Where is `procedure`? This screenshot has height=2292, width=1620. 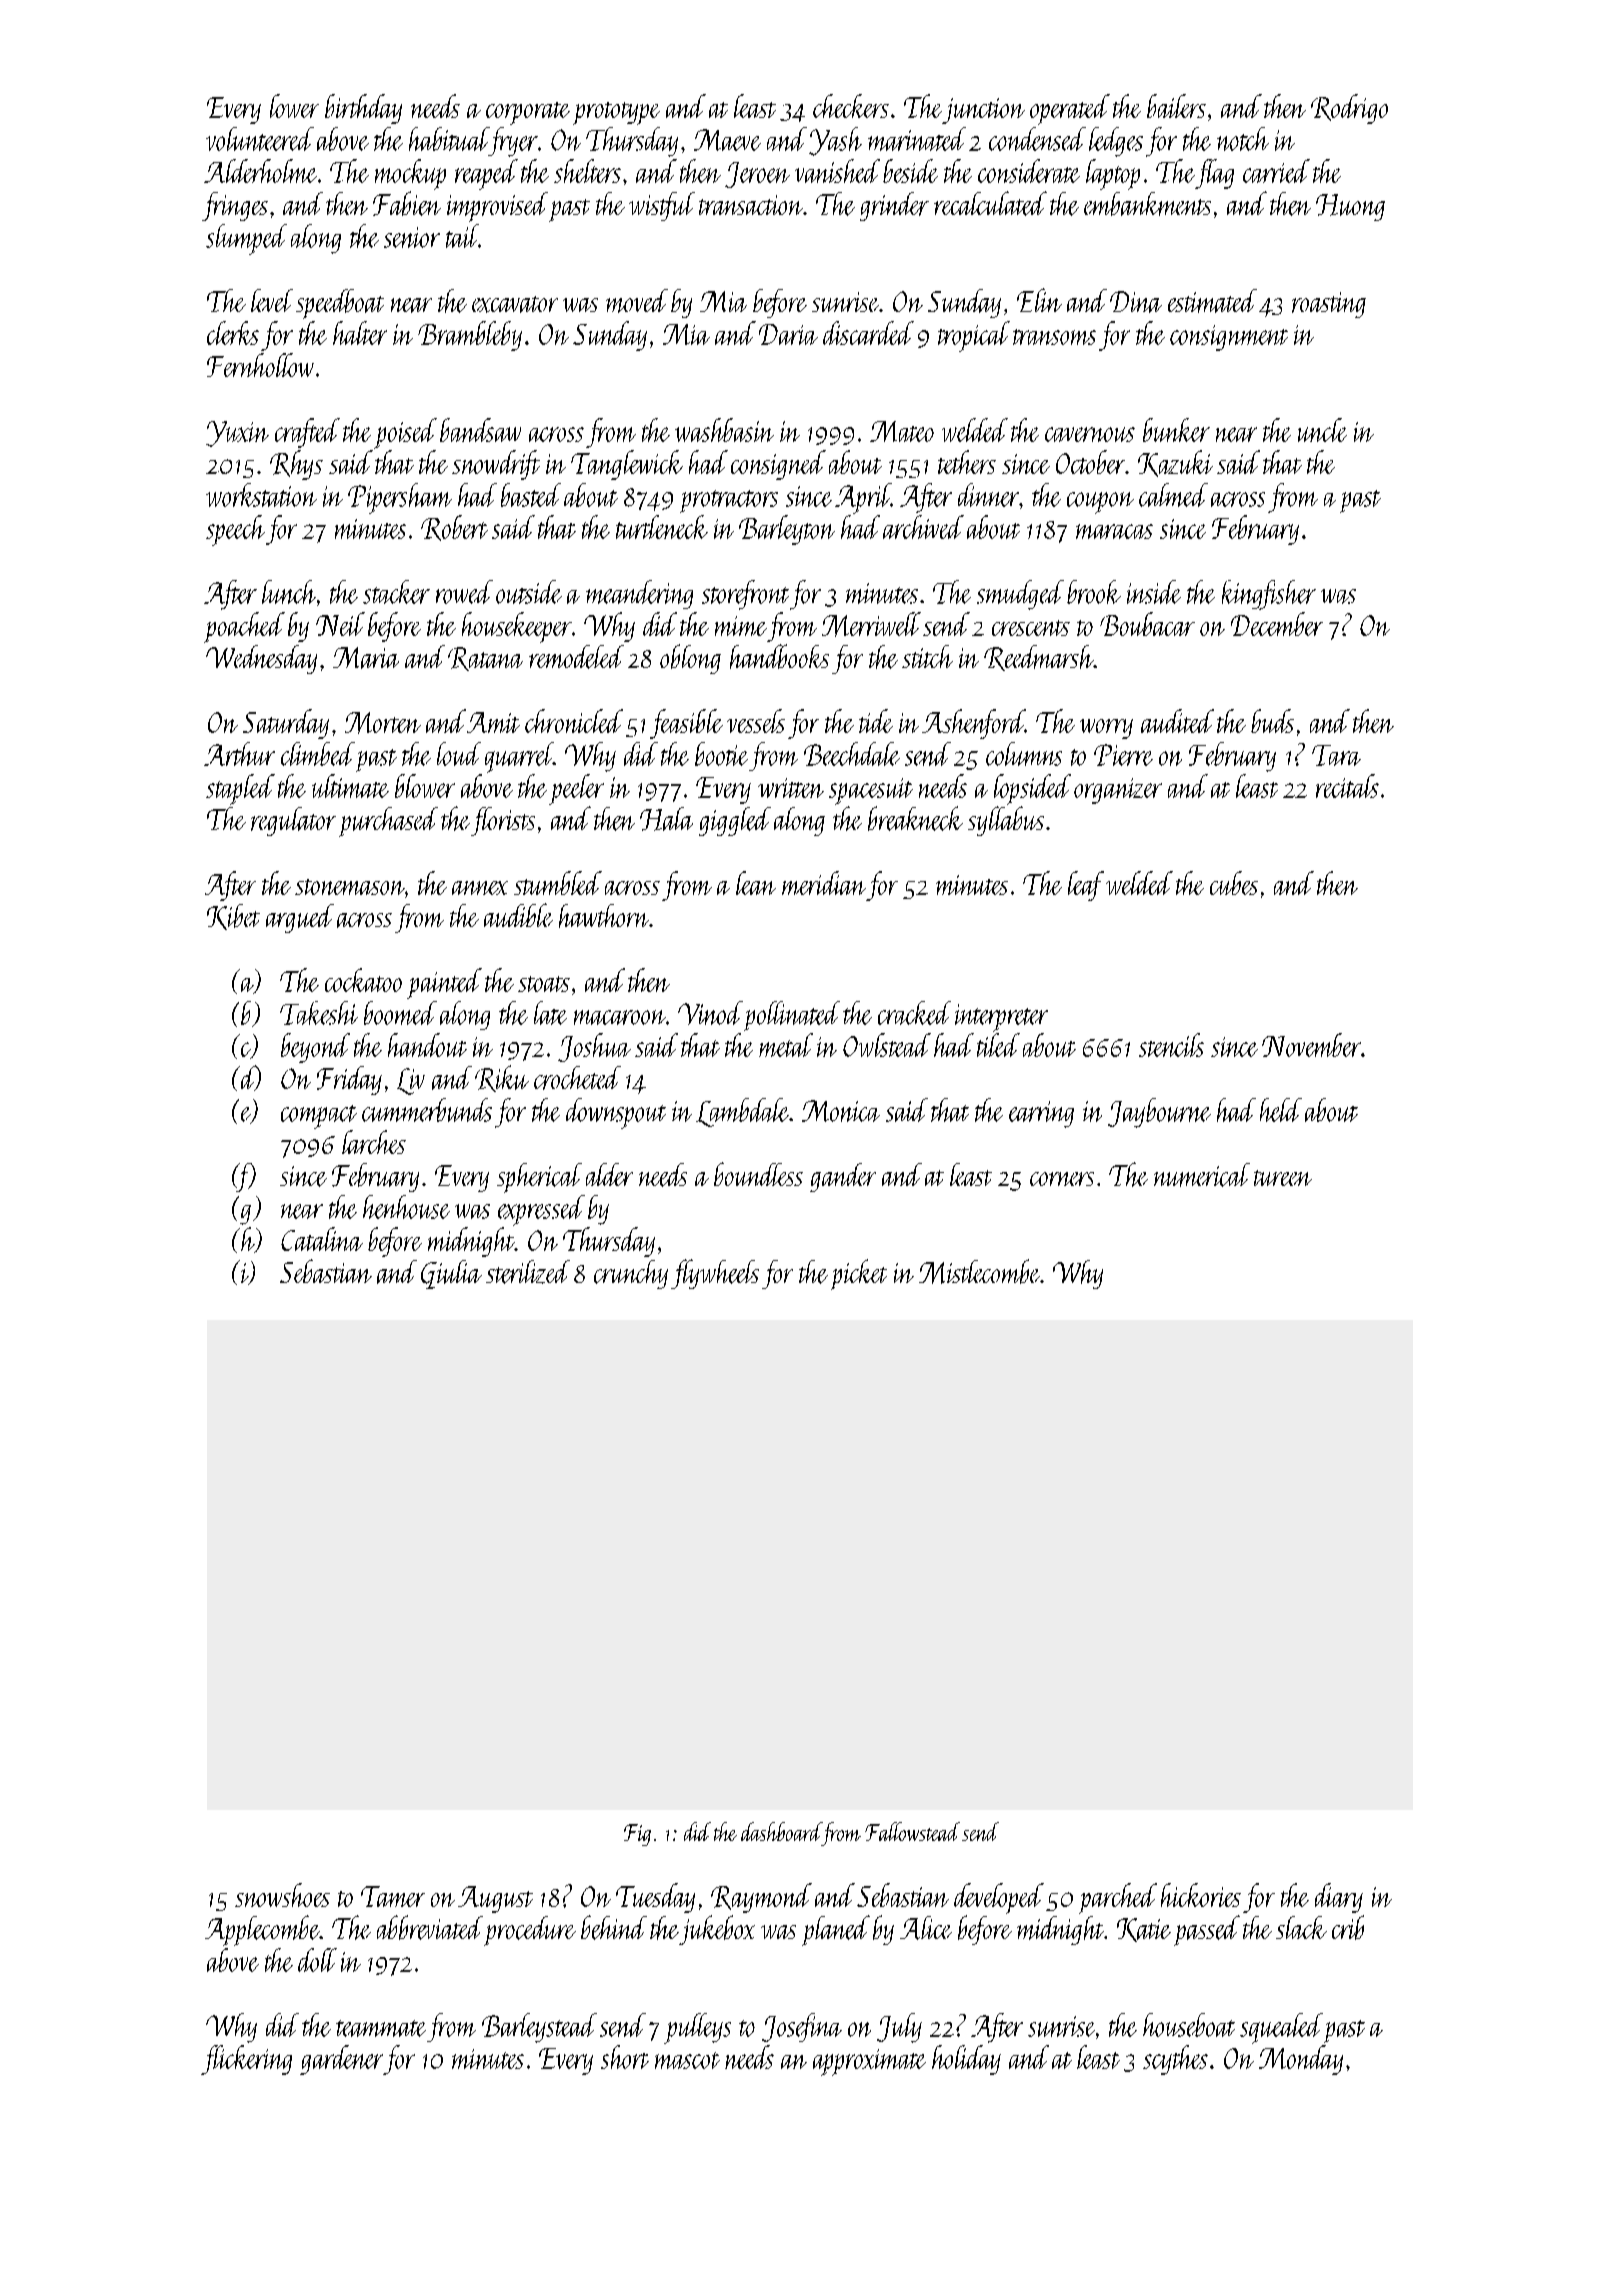
procedure is located at coordinates (530, 1931).
